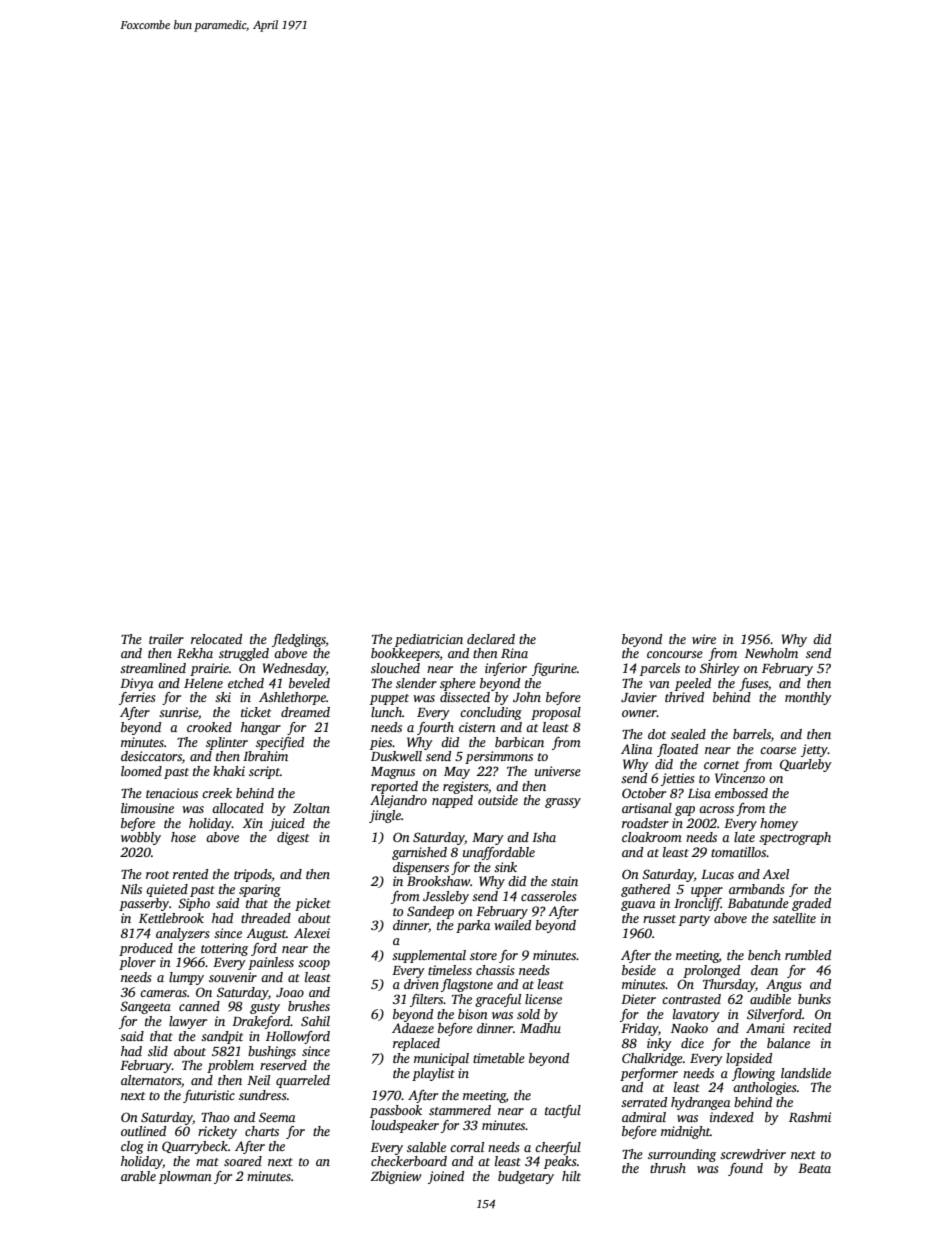  Describe the element at coordinates (429, 640) in the page. I see `pediatrician` at that location.
